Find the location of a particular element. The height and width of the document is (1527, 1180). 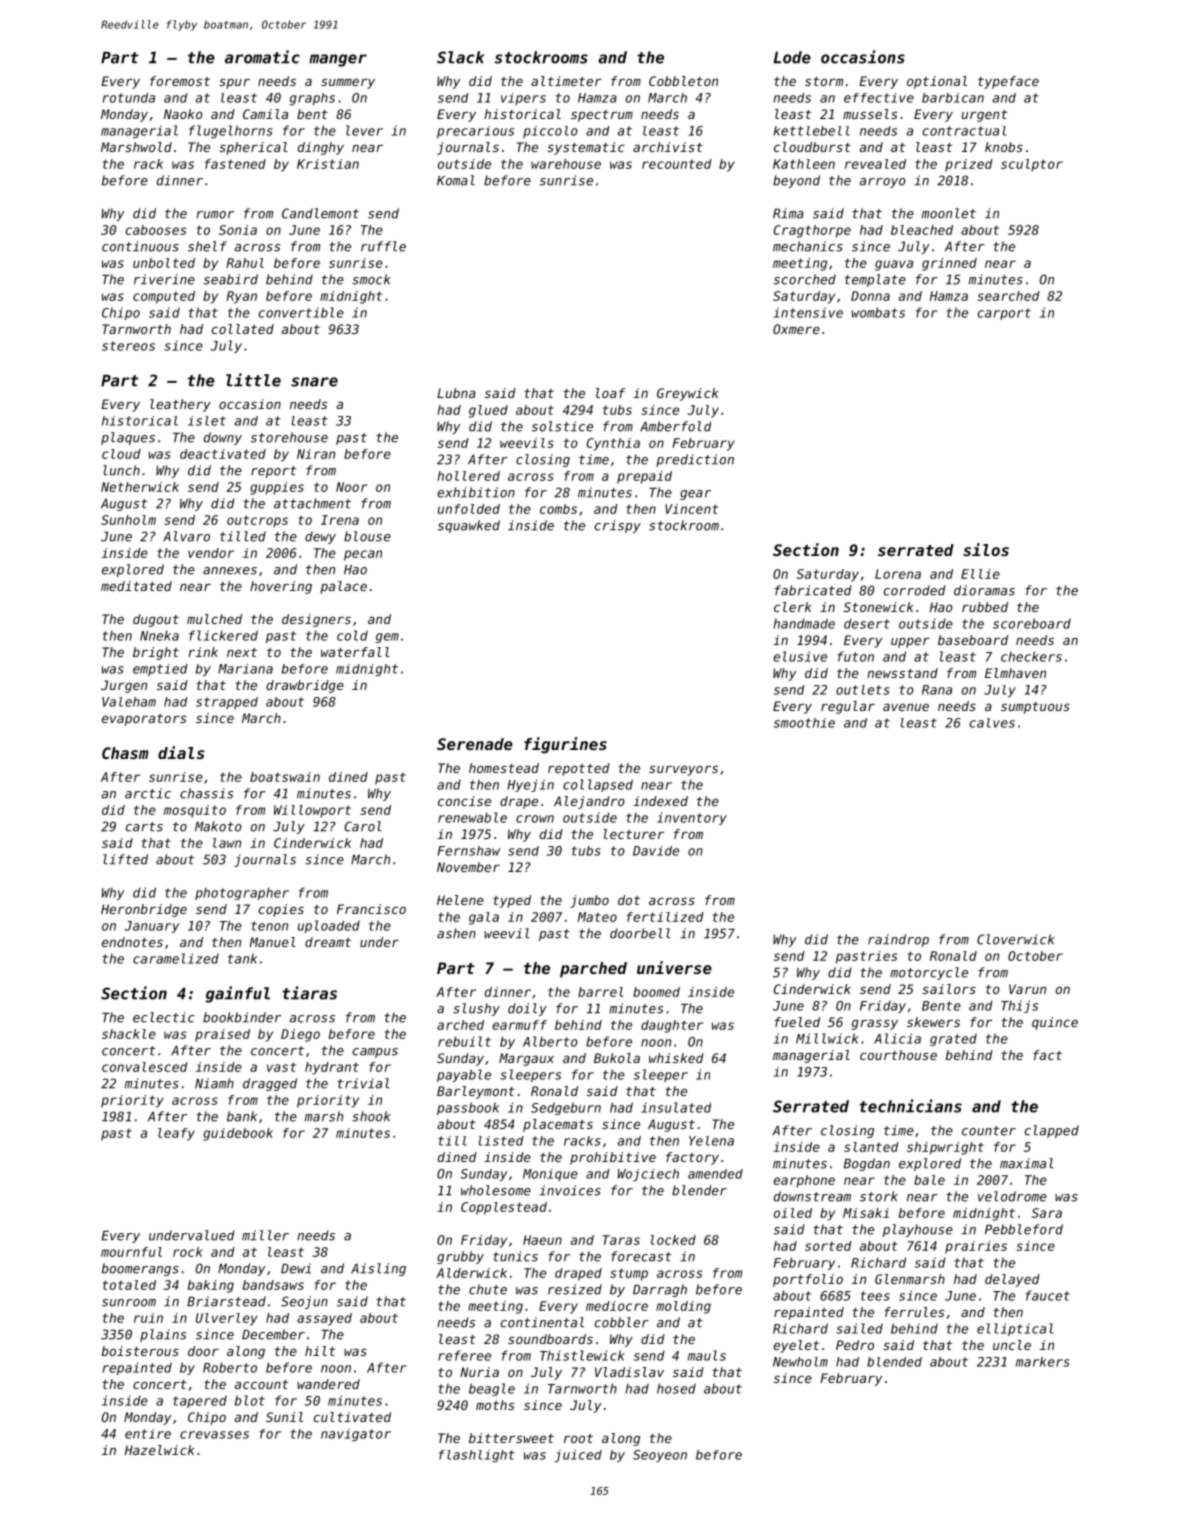

calves is located at coordinates (992, 723).
